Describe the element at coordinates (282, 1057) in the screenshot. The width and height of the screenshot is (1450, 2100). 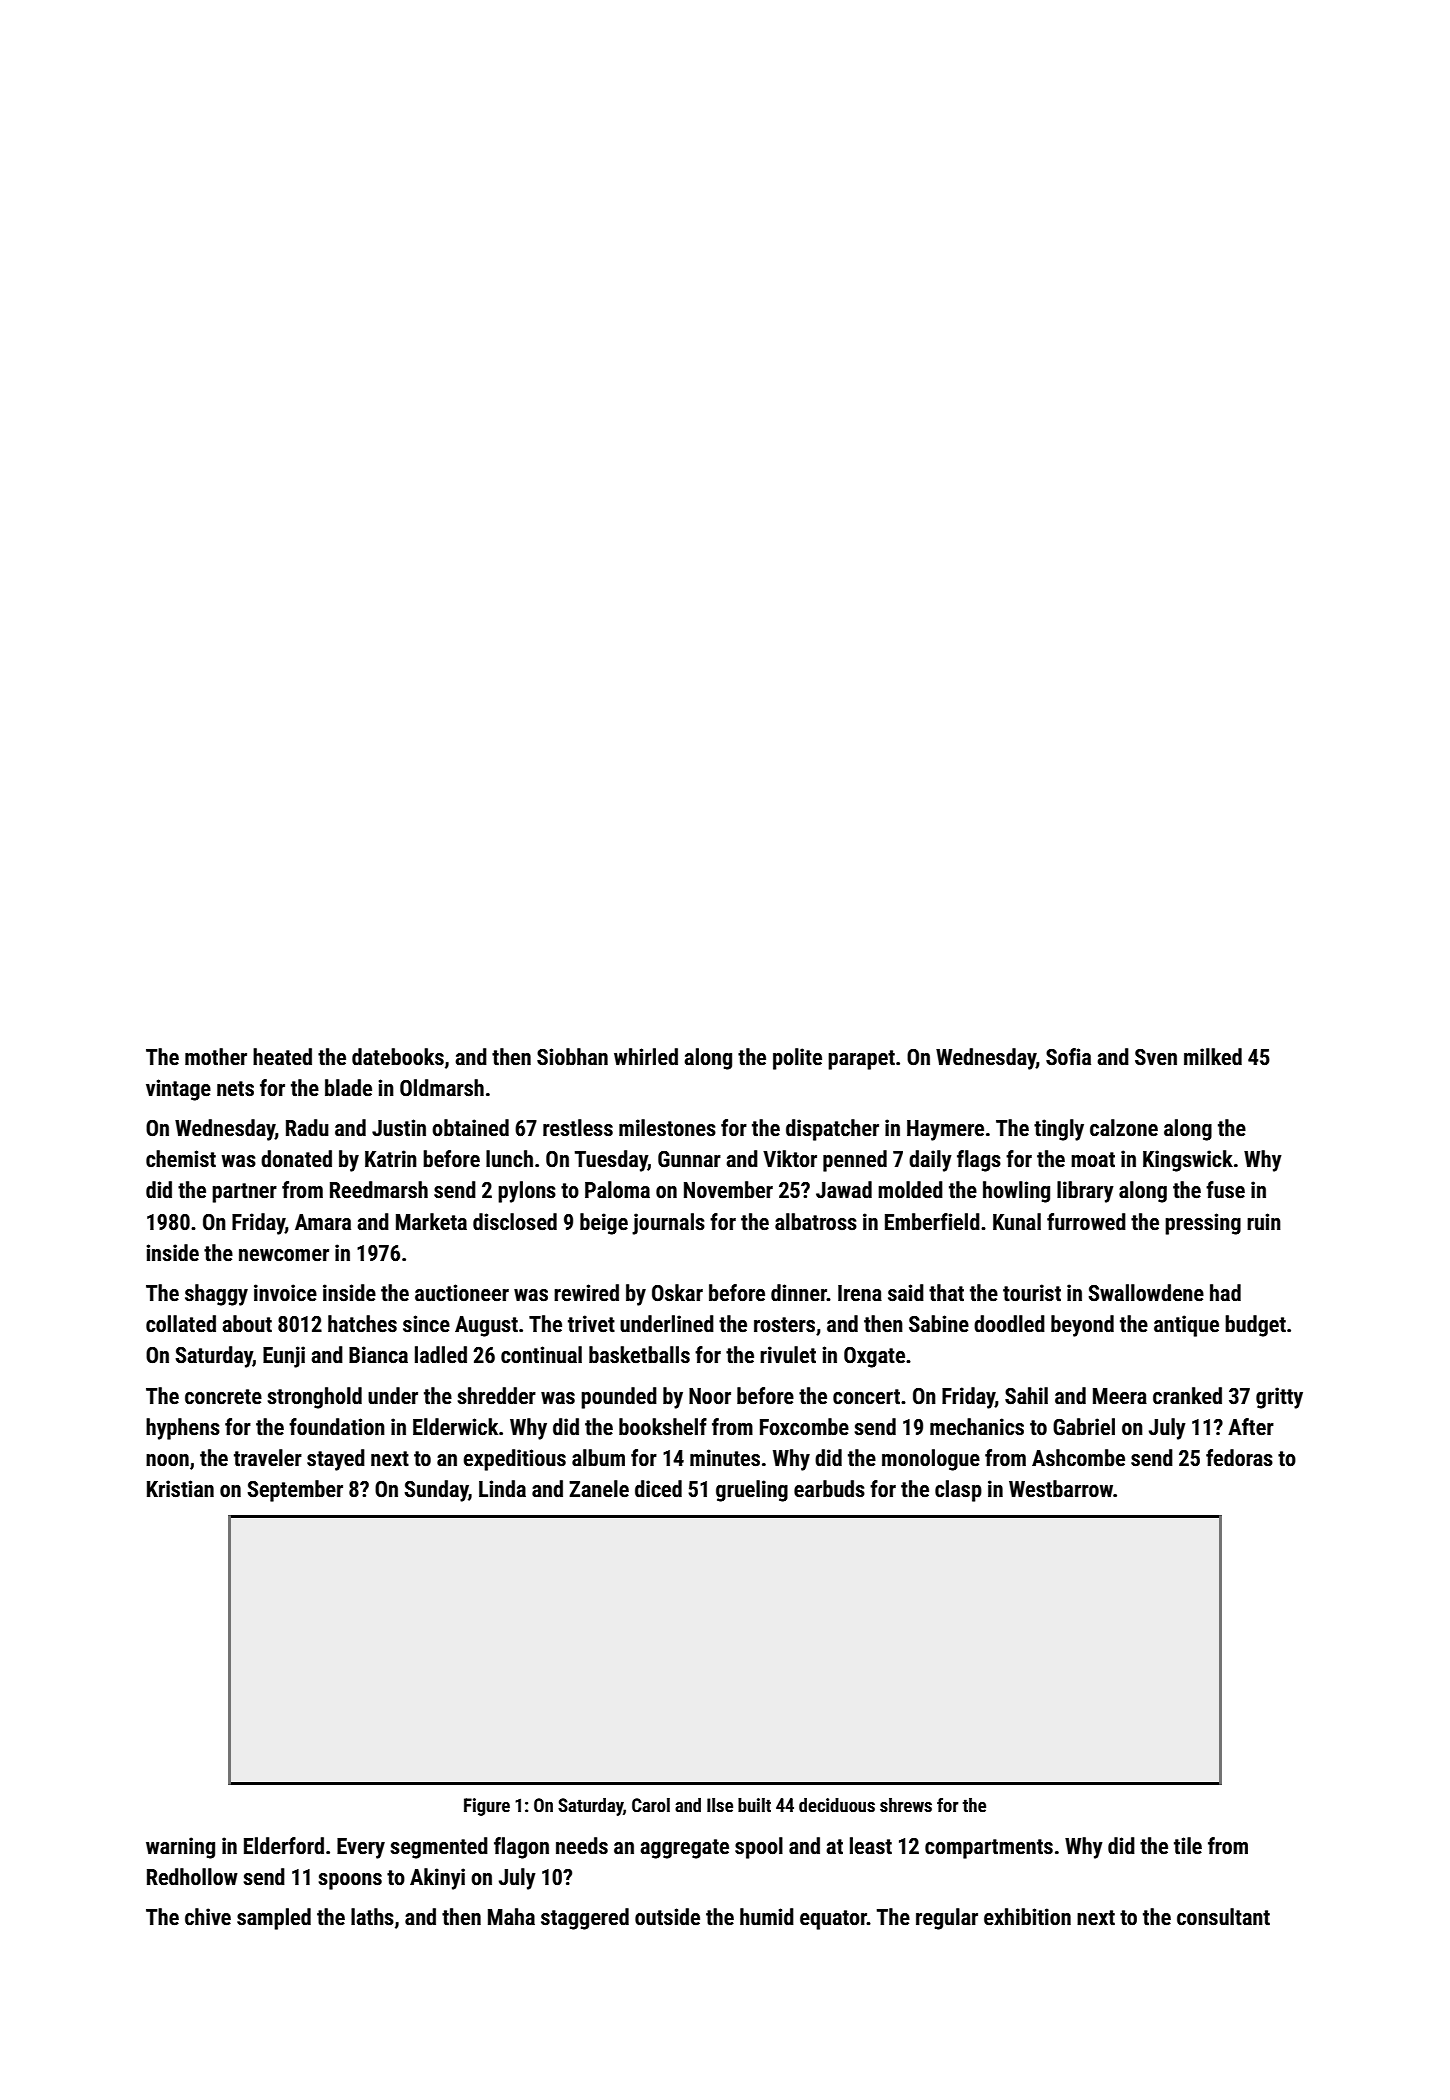
I see `heated` at that location.
